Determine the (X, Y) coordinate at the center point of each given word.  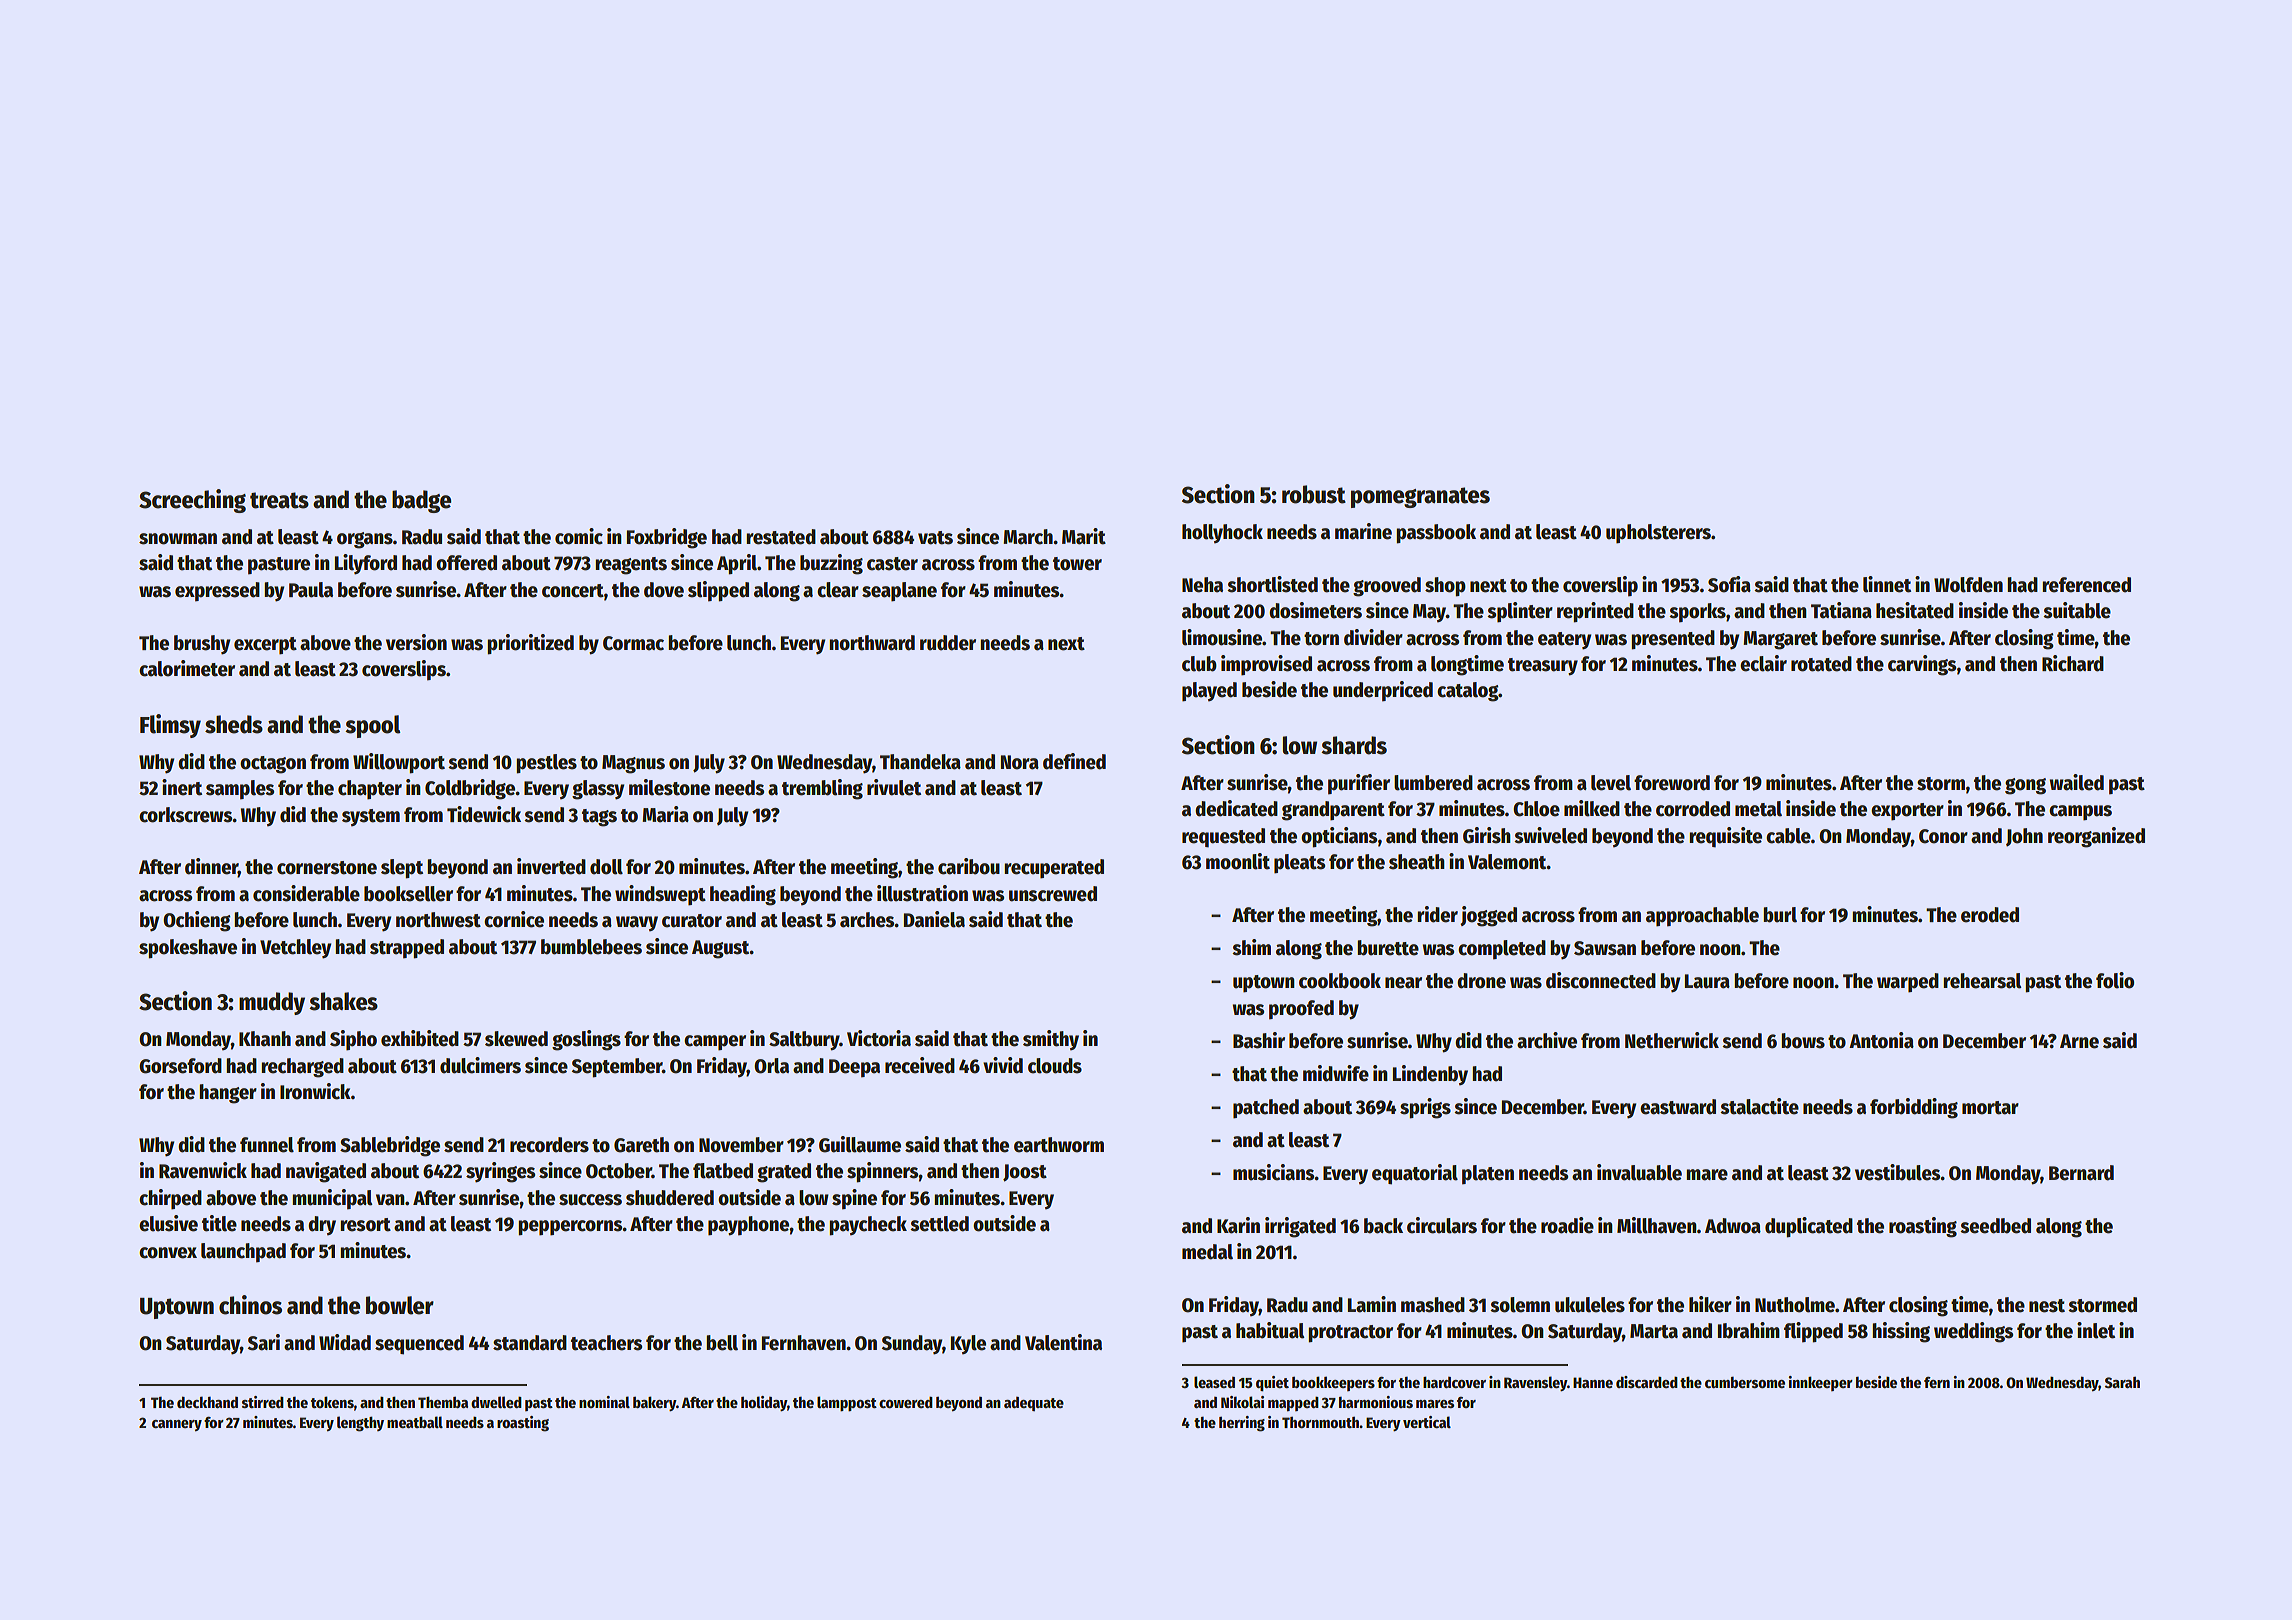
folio (2115, 980)
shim (1251, 947)
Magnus (633, 764)
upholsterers (1658, 534)
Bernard (2081, 1173)
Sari (264, 1342)
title (219, 1223)
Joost (1025, 1173)
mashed (1433, 1305)
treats (279, 500)
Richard (2073, 663)
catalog (1468, 692)
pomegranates (1420, 497)
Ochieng (196, 921)
